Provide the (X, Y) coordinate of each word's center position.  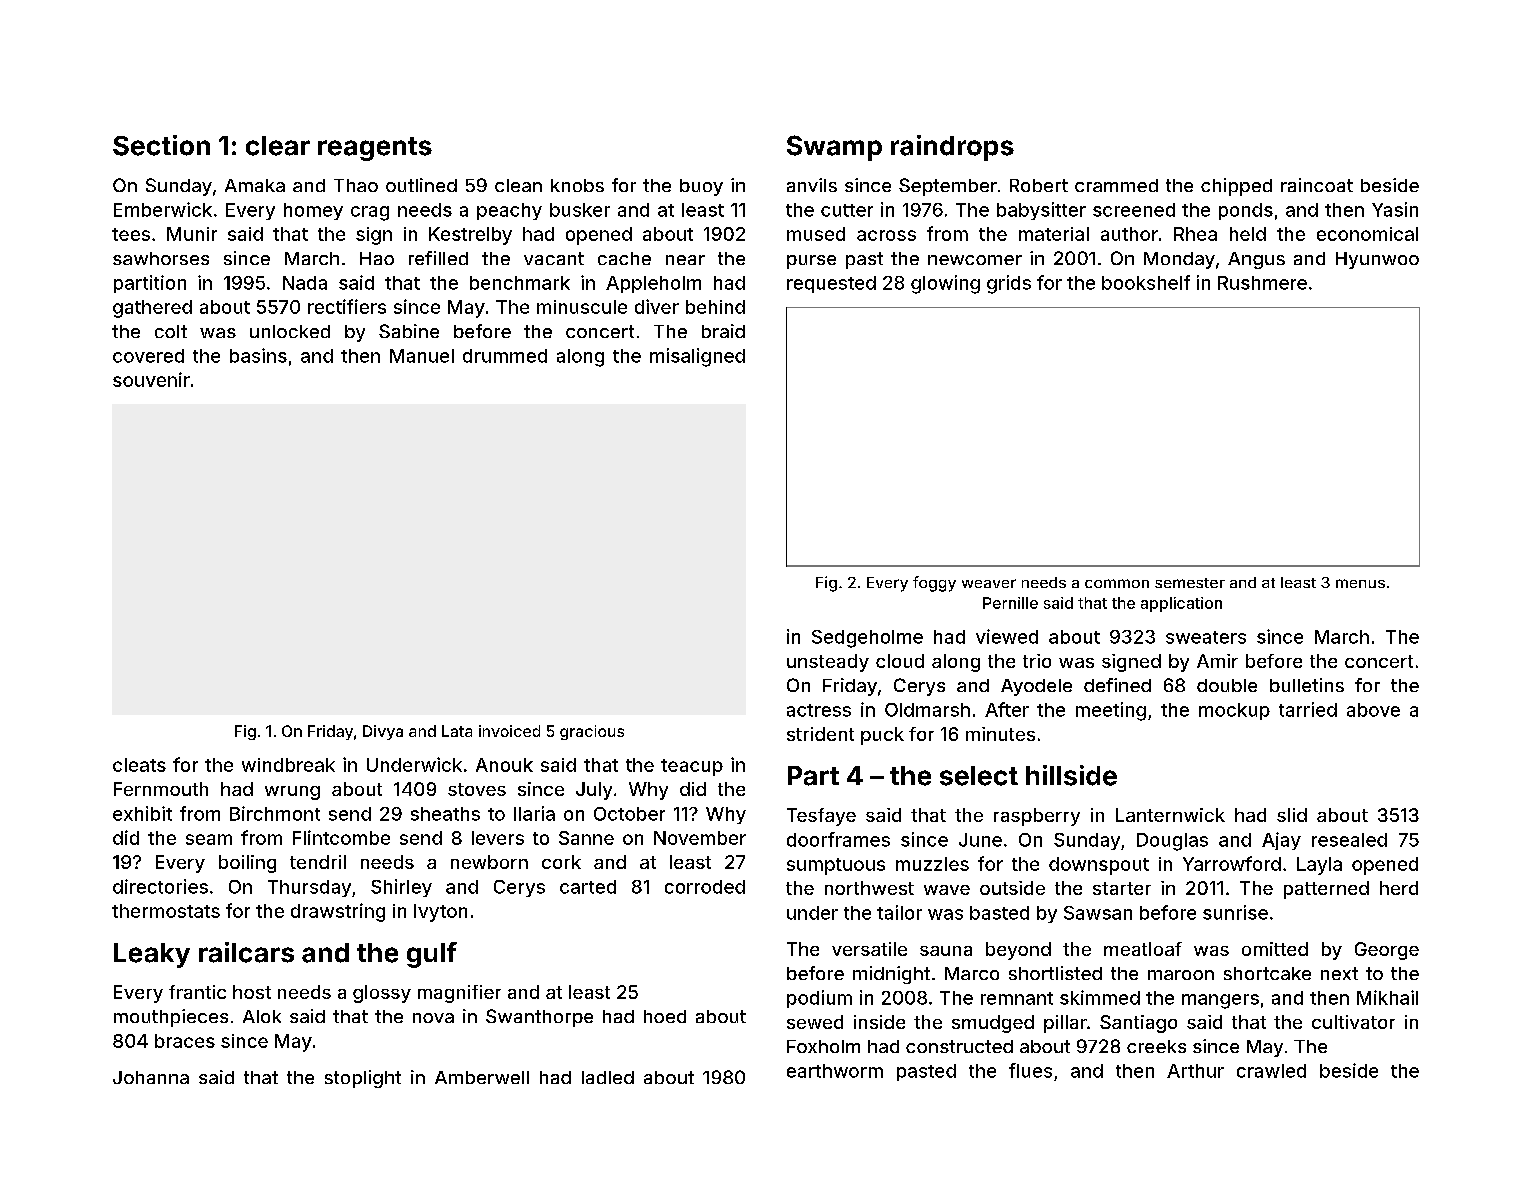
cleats (139, 765)
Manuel (422, 356)
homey (313, 211)
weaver (989, 583)
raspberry (1037, 817)
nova (433, 1018)
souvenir (151, 379)
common (1117, 583)
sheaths (445, 814)
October (629, 814)
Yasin (1395, 209)
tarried (1308, 709)
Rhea (1195, 234)
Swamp (834, 148)
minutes (1000, 734)
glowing (945, 284)
